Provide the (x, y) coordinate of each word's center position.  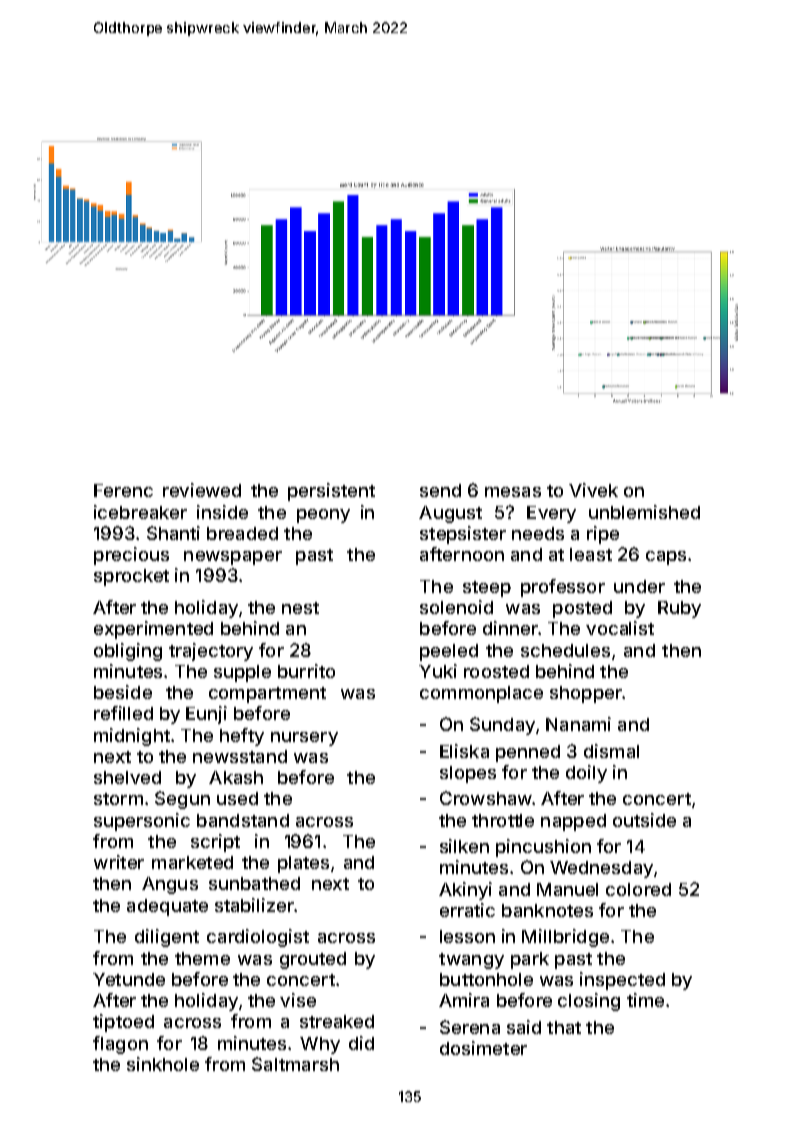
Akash (236, 777)
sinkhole (163, 1064)
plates (303, 864)
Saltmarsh (295, 1064)
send (440, 490)
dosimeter (483, 1048)
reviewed (202, 490)
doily (586, 774)
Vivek (593, 490)
